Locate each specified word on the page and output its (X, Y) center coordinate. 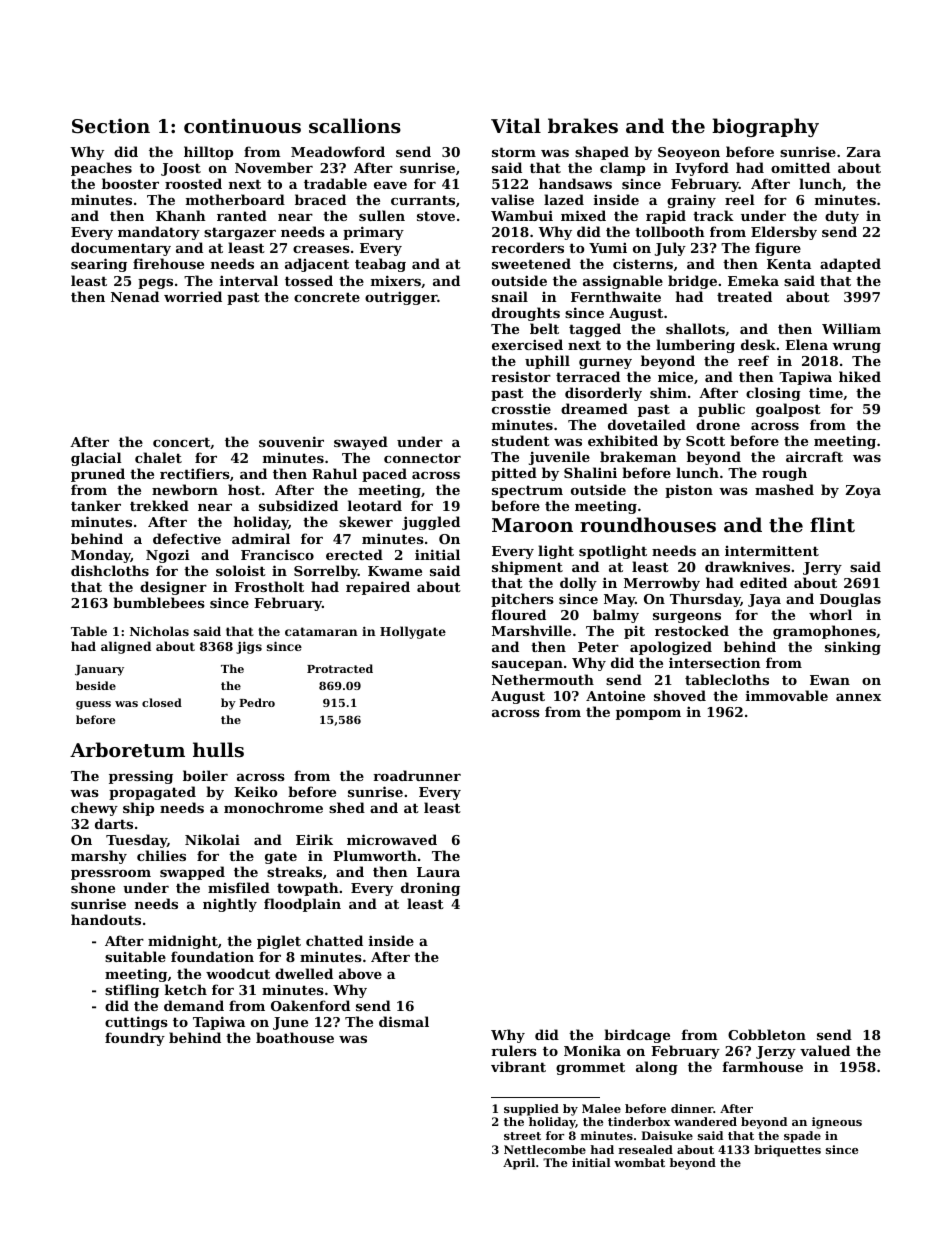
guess (93, 705)
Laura (438, 872)
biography (765, 127)
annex (858, 697)
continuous (242, 126)
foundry (135, 1039)
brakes (583, 125)
